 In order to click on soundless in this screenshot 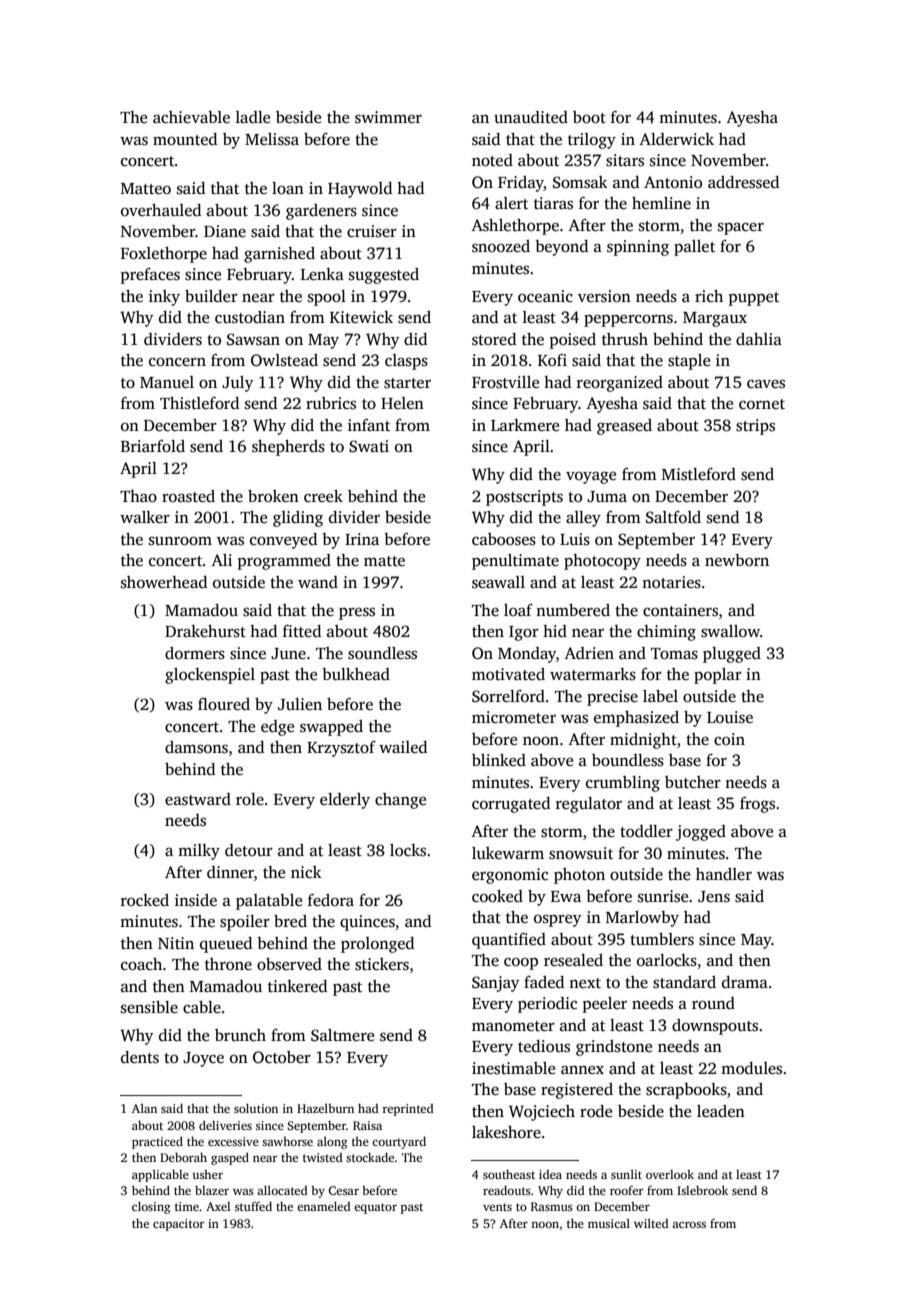, I will do `click(382, 653)`.
